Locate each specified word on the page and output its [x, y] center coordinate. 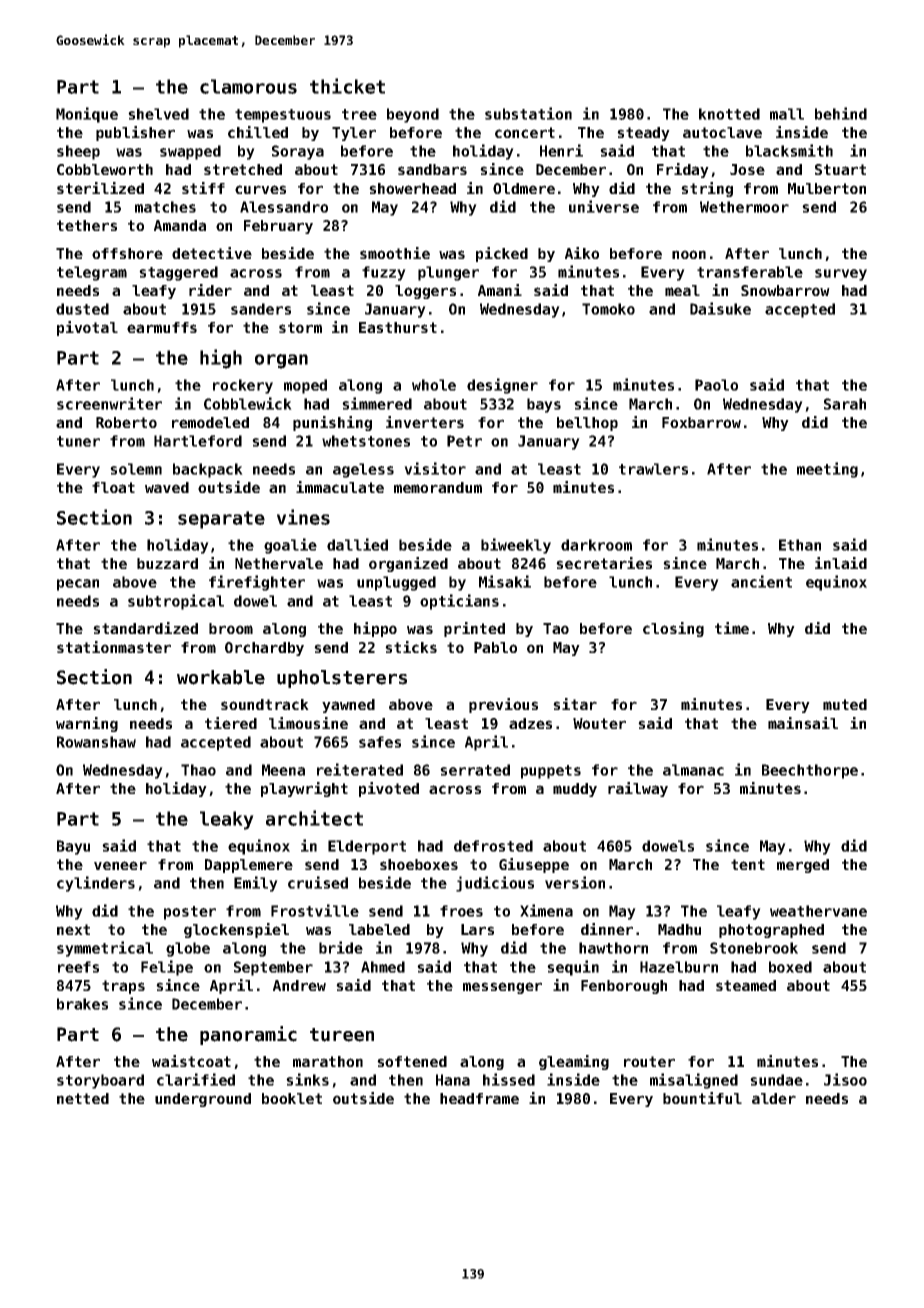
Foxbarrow [701, 422]
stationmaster [114, 647]
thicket [347, 86]
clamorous [248, 86]
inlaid [841, 563]
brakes [82, 1004]
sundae [776, 1080]
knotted [729, 114]
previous [503, 705]
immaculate [340, 487]
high [221, 359]
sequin [573, 968]
